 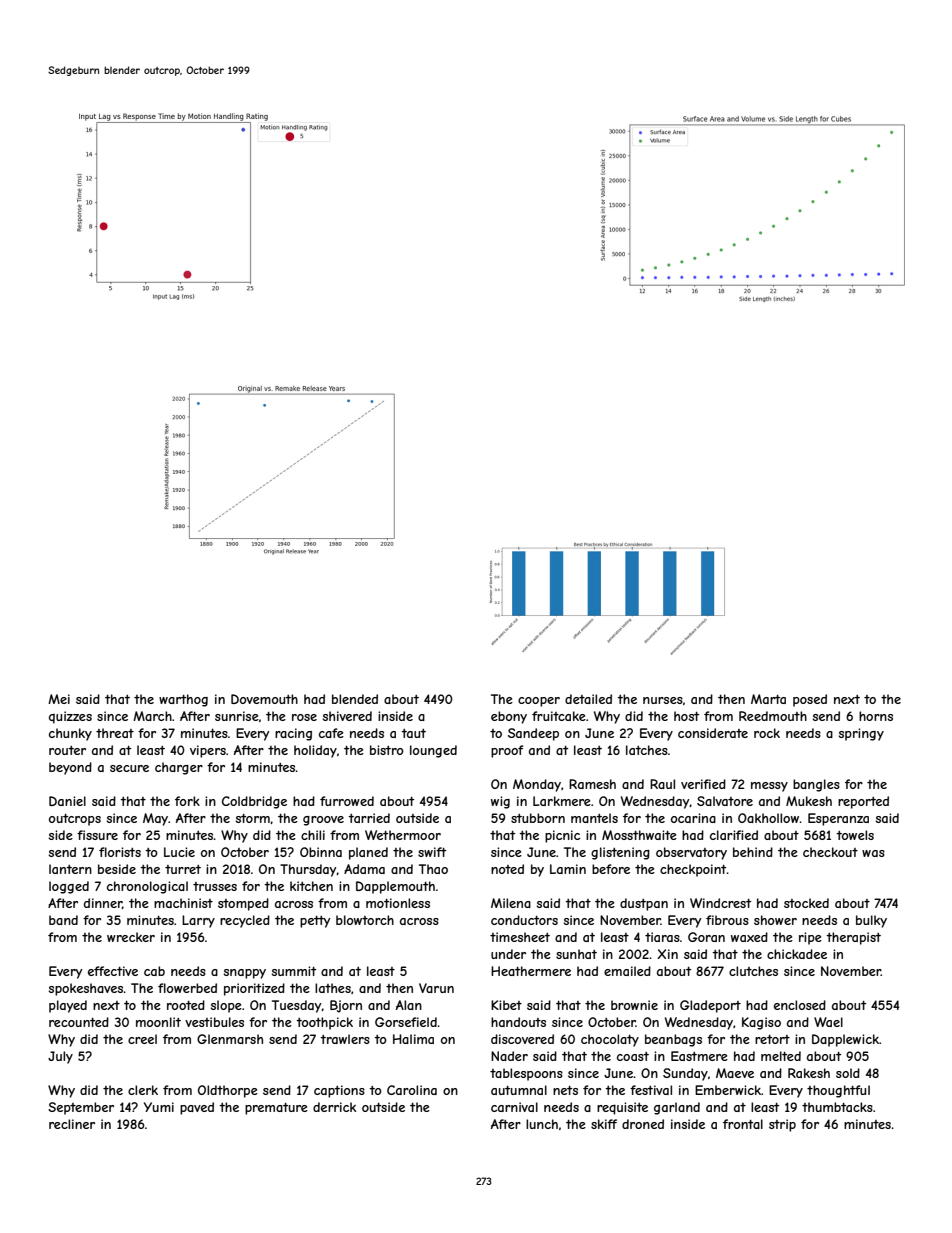 I want to click on behind, so click(x=753, y=852).
